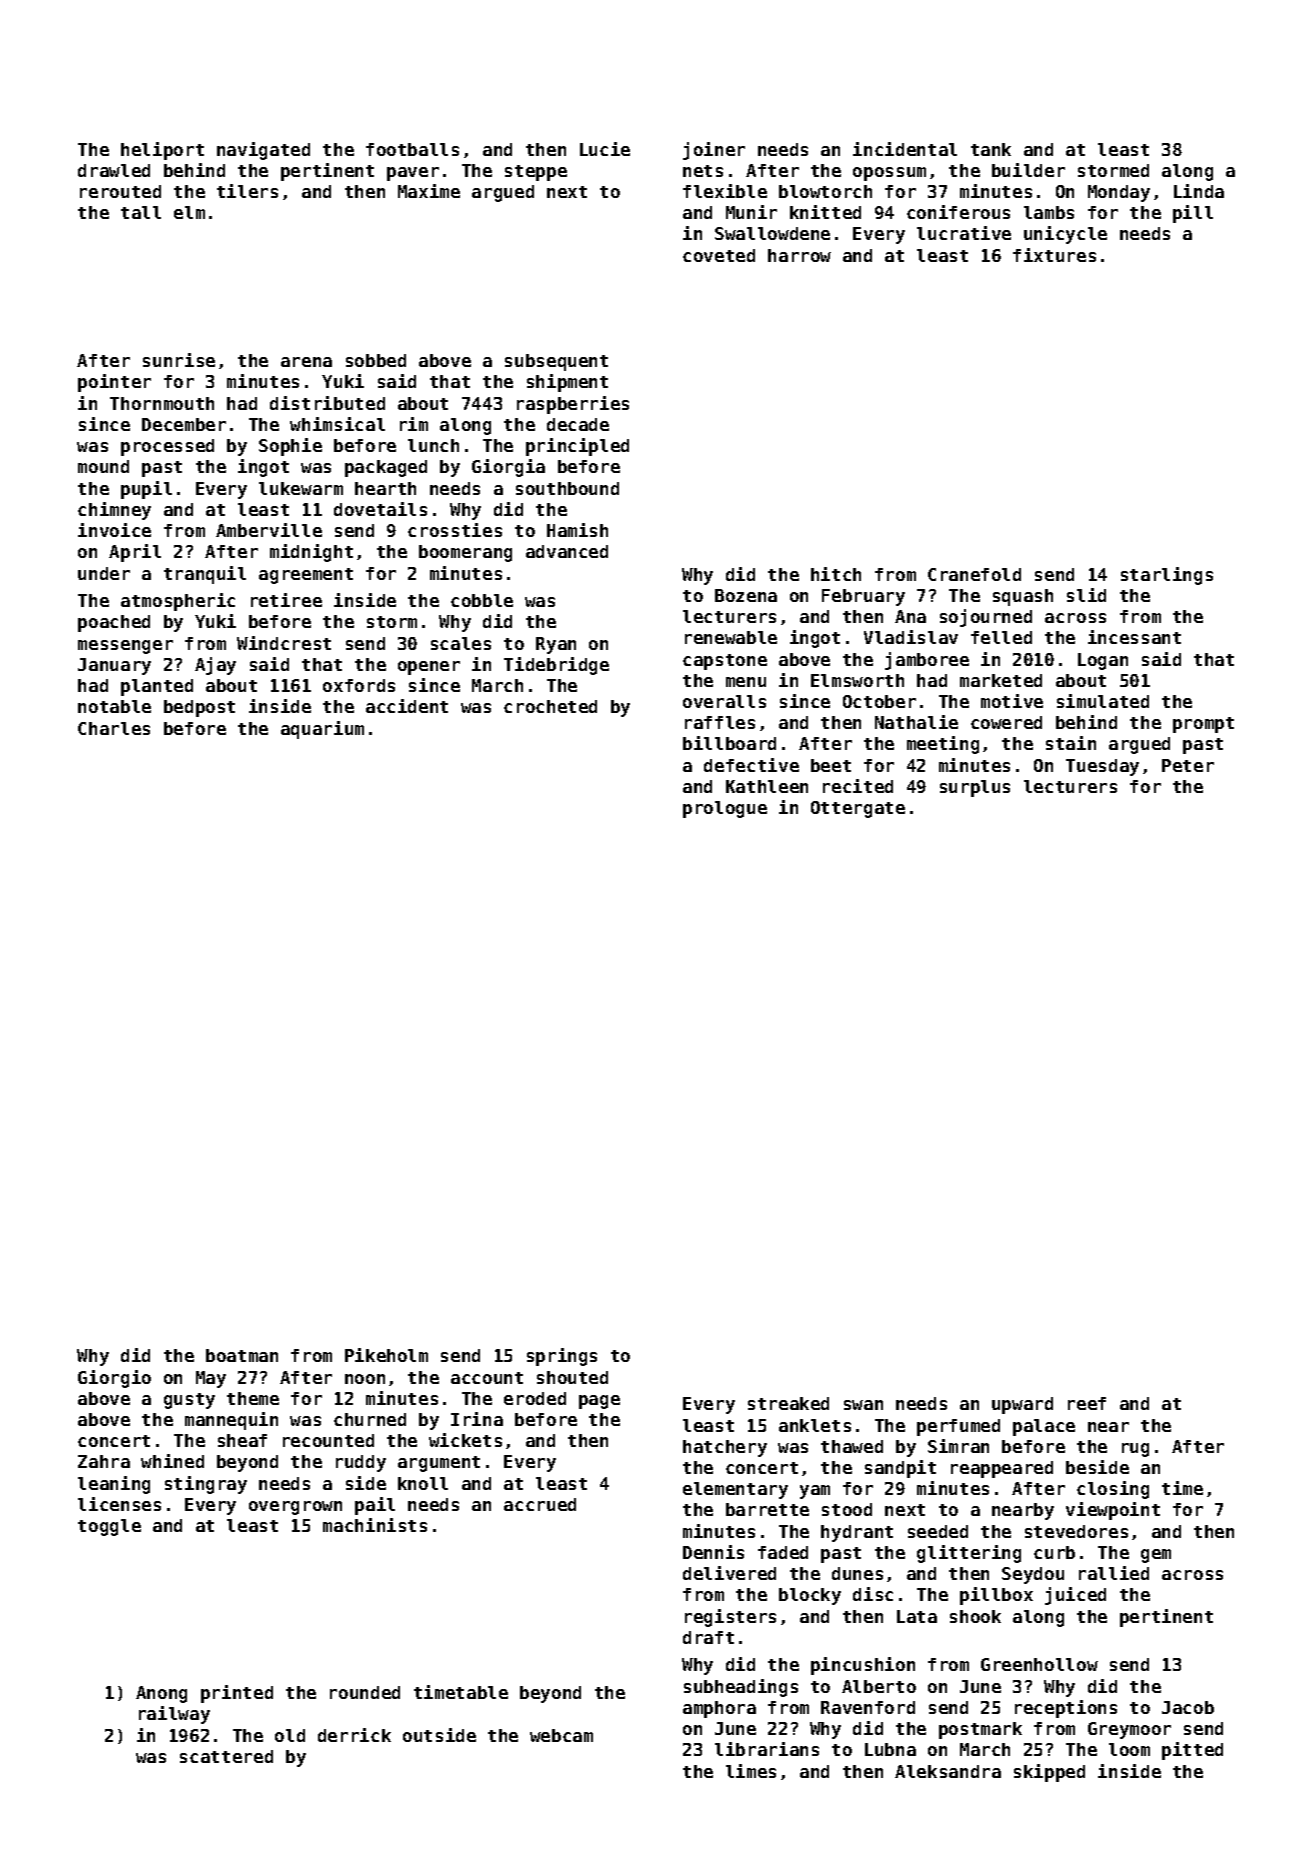  What do you see at coordinates (109, 1527) in the screenshot?
I see `toggle` at bounding box center [109, 1527].
